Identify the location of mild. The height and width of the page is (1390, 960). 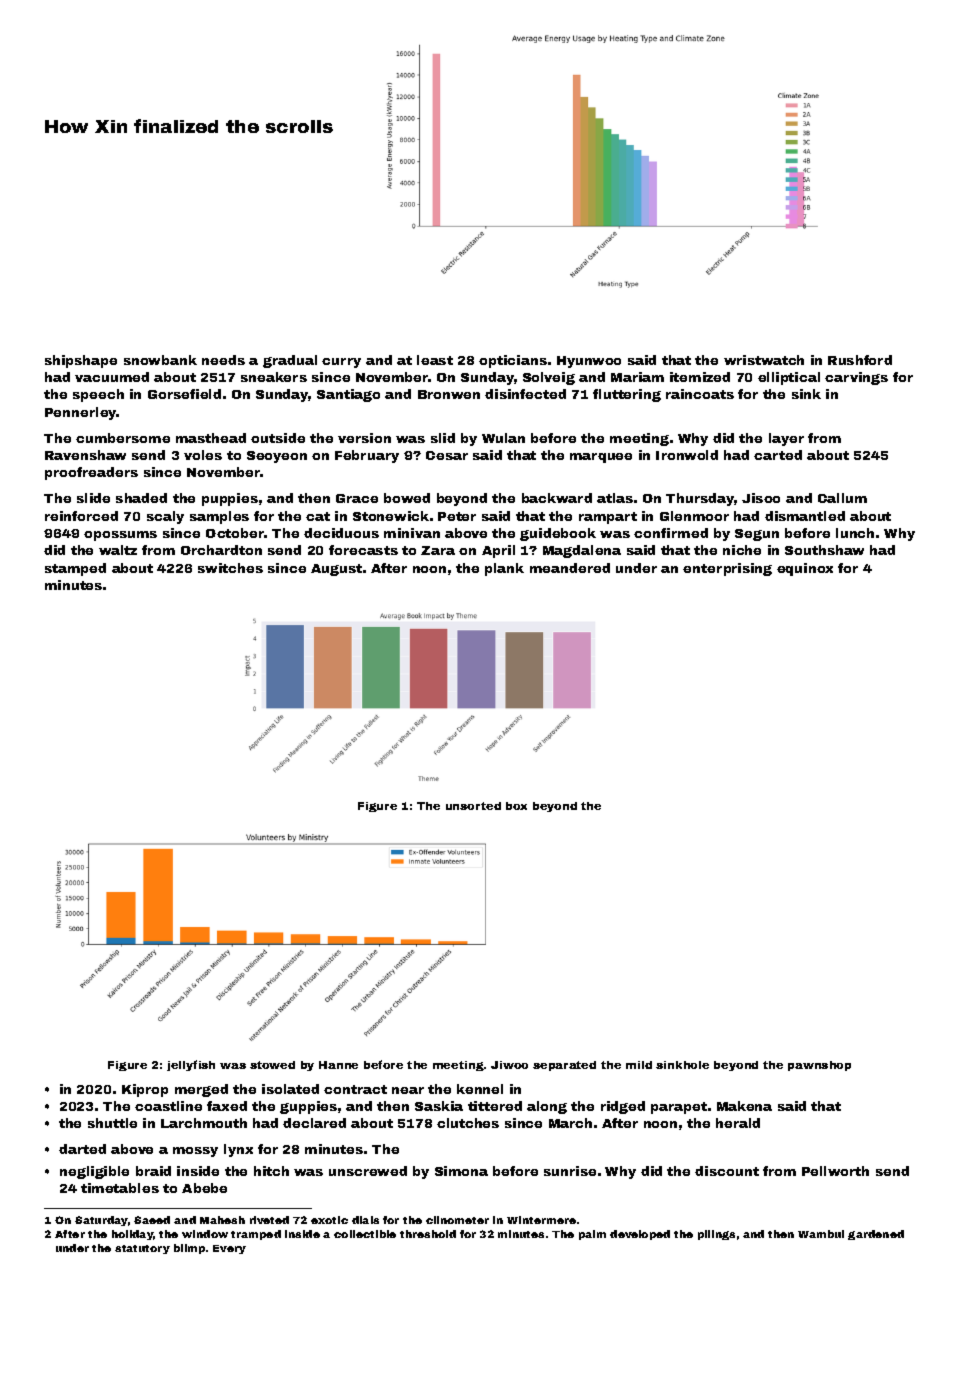
(639, 1065).
